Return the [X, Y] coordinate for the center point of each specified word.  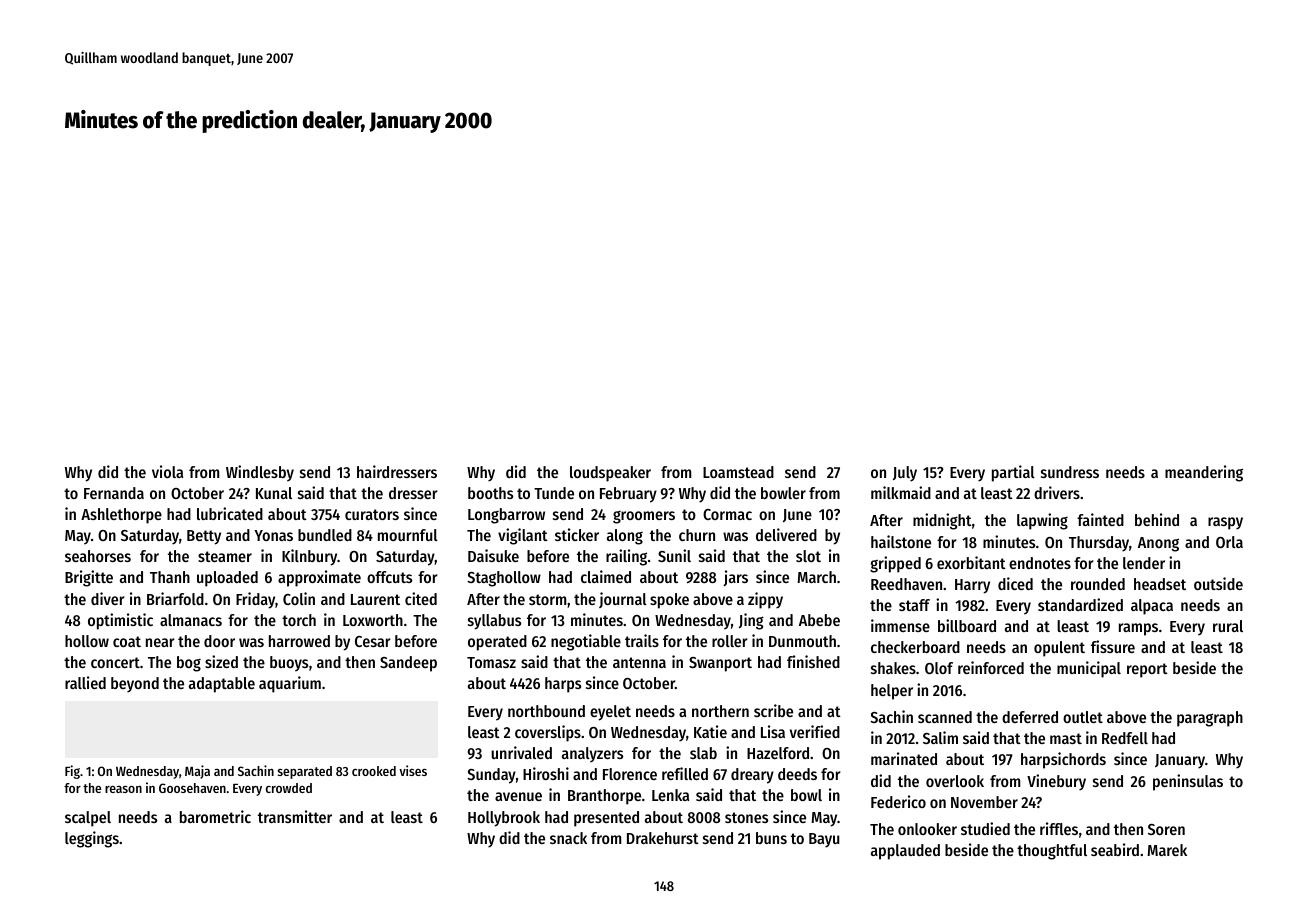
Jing [751, 621]
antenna [639, 662]
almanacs [191, 620]
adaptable [222, 685]
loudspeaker [610, 474]
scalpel [88, 819]
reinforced [991, 667]
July [905, 474]
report [1147, 670]
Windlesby [260, 473]
